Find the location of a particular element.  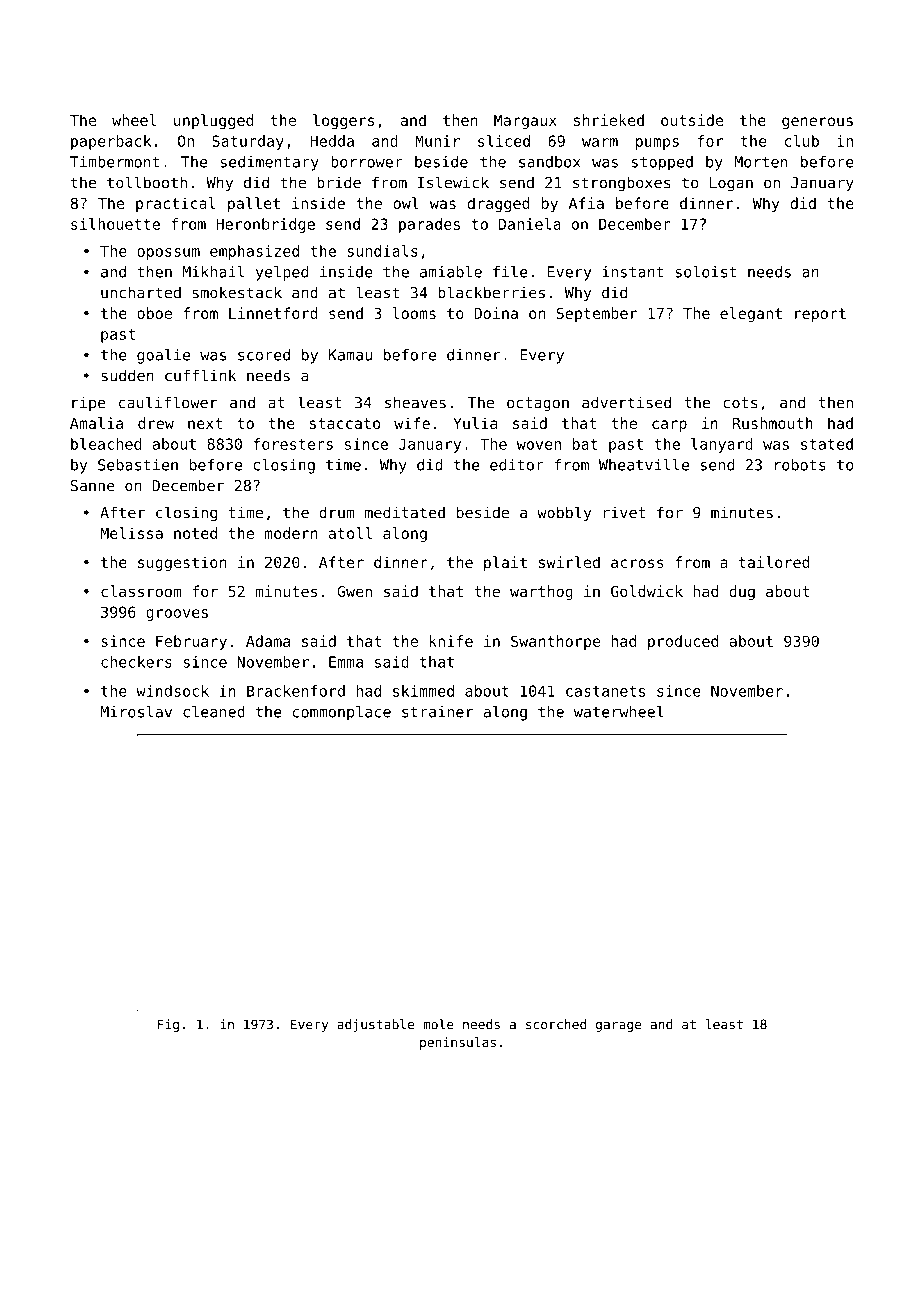

scorched is located at coordinates (556, 1024).
